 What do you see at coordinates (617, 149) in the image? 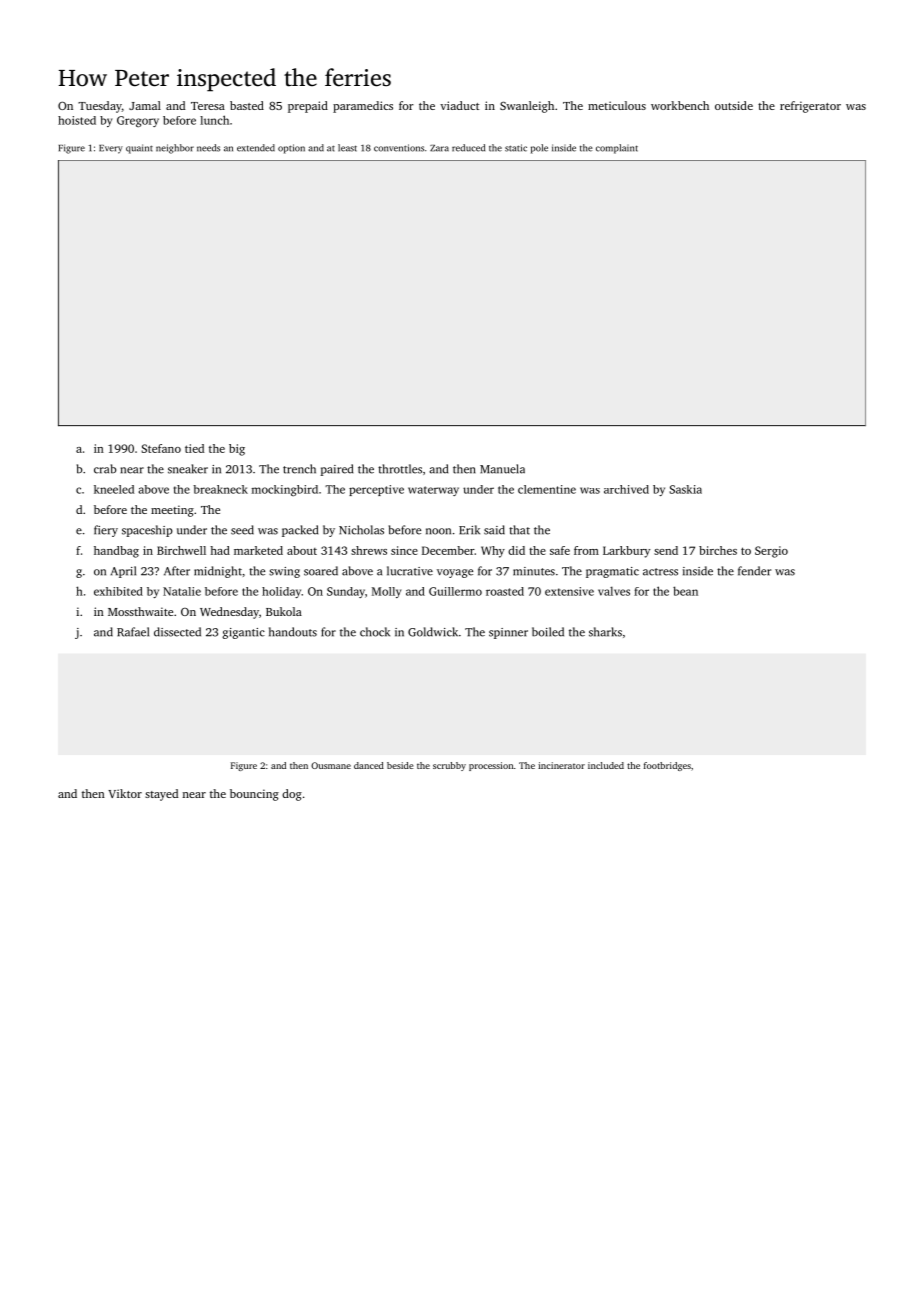
I see `complaint` at bounding box center [617, 149].
